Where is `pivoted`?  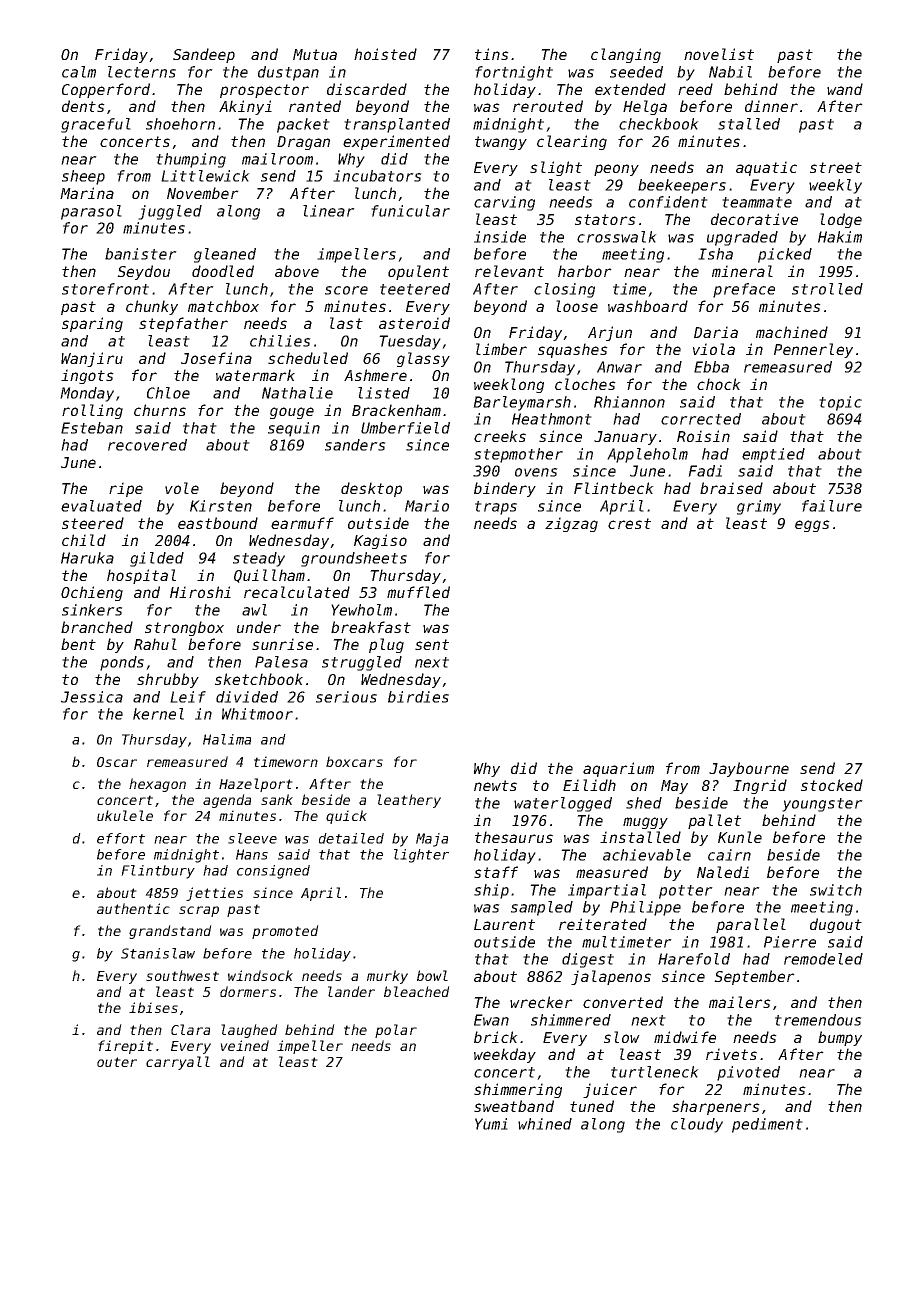
pivoted is located at coordinates (748, 1073).
